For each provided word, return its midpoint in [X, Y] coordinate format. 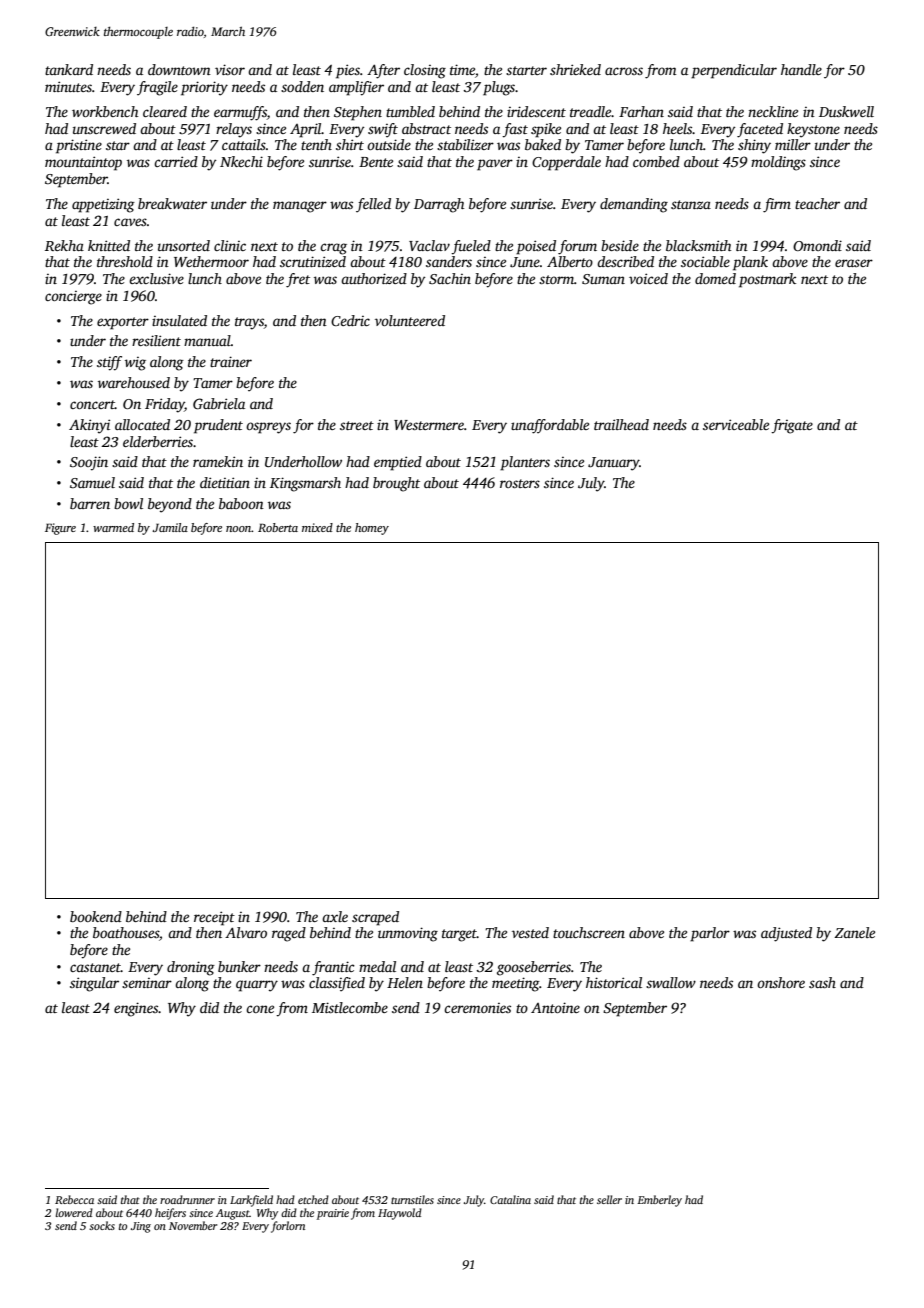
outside [389, 144]
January [613, 464]
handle [801, 69]
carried [176, 161]
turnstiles [412, 1199]
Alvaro [246, 932]
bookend [96, 916]
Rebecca [74, 1199]
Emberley [659, 1201]
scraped [375, 918]
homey [372, 529]
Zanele [854, 932]
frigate [792, 426]
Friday [165, 405]
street [357, 425]
